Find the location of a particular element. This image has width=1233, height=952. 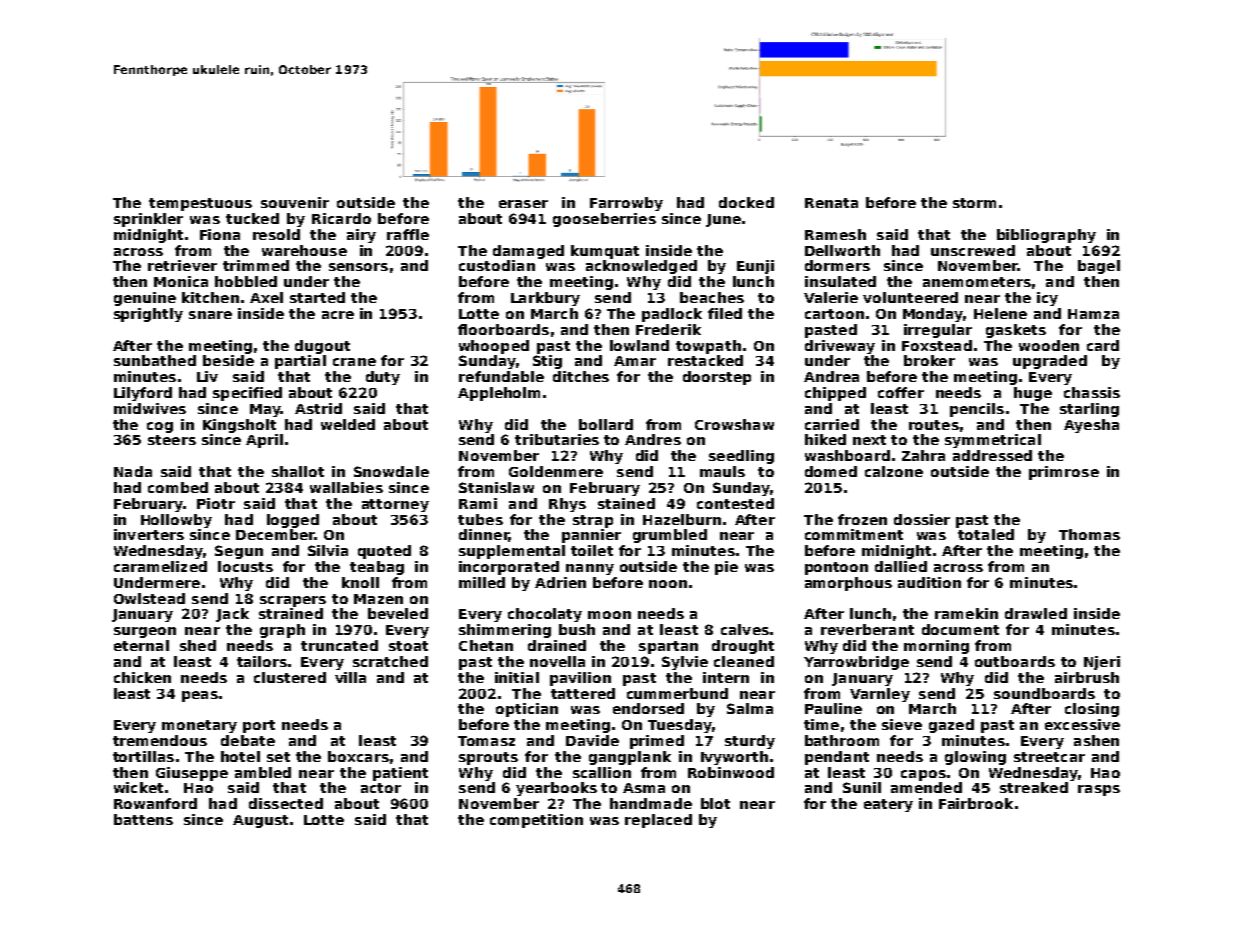

duty is located at coordinates (383, 378).
